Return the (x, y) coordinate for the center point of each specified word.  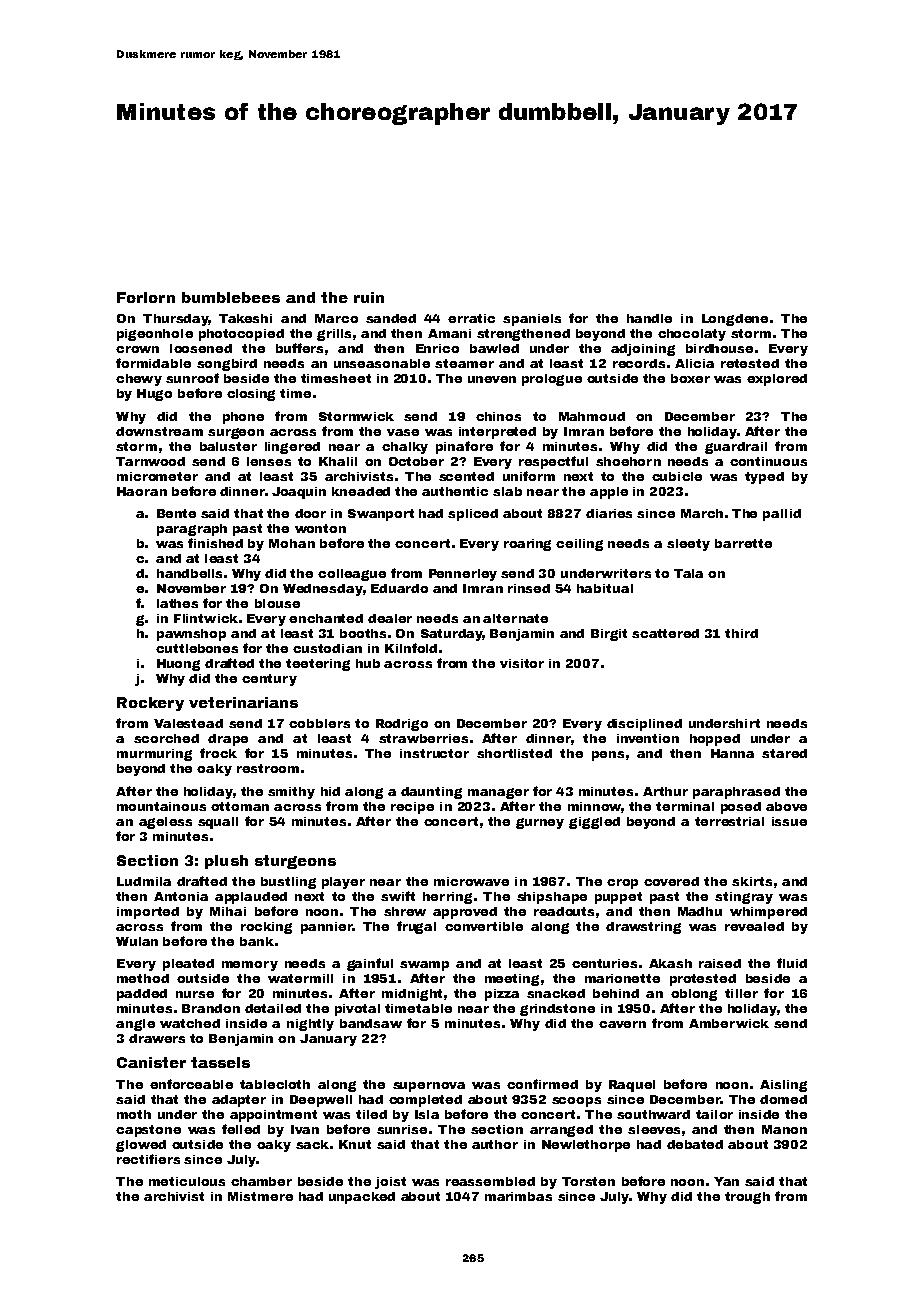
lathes (177, 603)
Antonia (181, 896)
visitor (522, 663)
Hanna (732, 753)
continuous (768, 461)
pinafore (464, 447)
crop (622, 884)
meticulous (187, 1181)
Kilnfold (411, 648)
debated (695, 1144)
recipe (412, 808)
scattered (665, 633)
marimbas (518, 1196)
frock (218, 753)
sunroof (192, 378)
